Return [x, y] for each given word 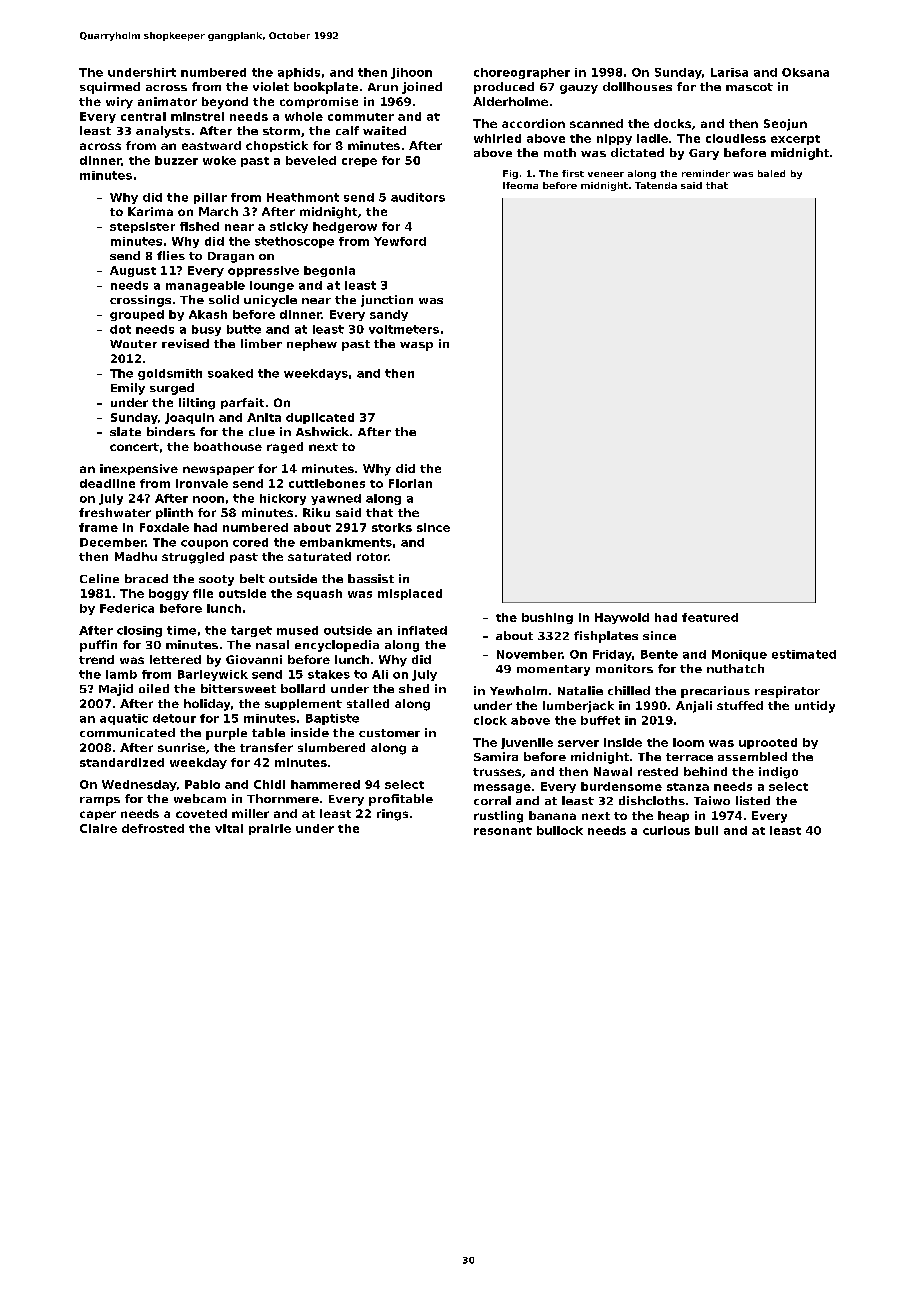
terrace [689, 757]
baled [771, 173]
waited [384, 130]
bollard [303, 688]
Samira [496, 756]
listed [753, 800]
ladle [652, 138]
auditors [418, 197]
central [143, 116]
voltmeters [404, 329]
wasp [416, 346]
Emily [128, 389]
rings [392, 815]
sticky [289, 227]
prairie [270, 829]
